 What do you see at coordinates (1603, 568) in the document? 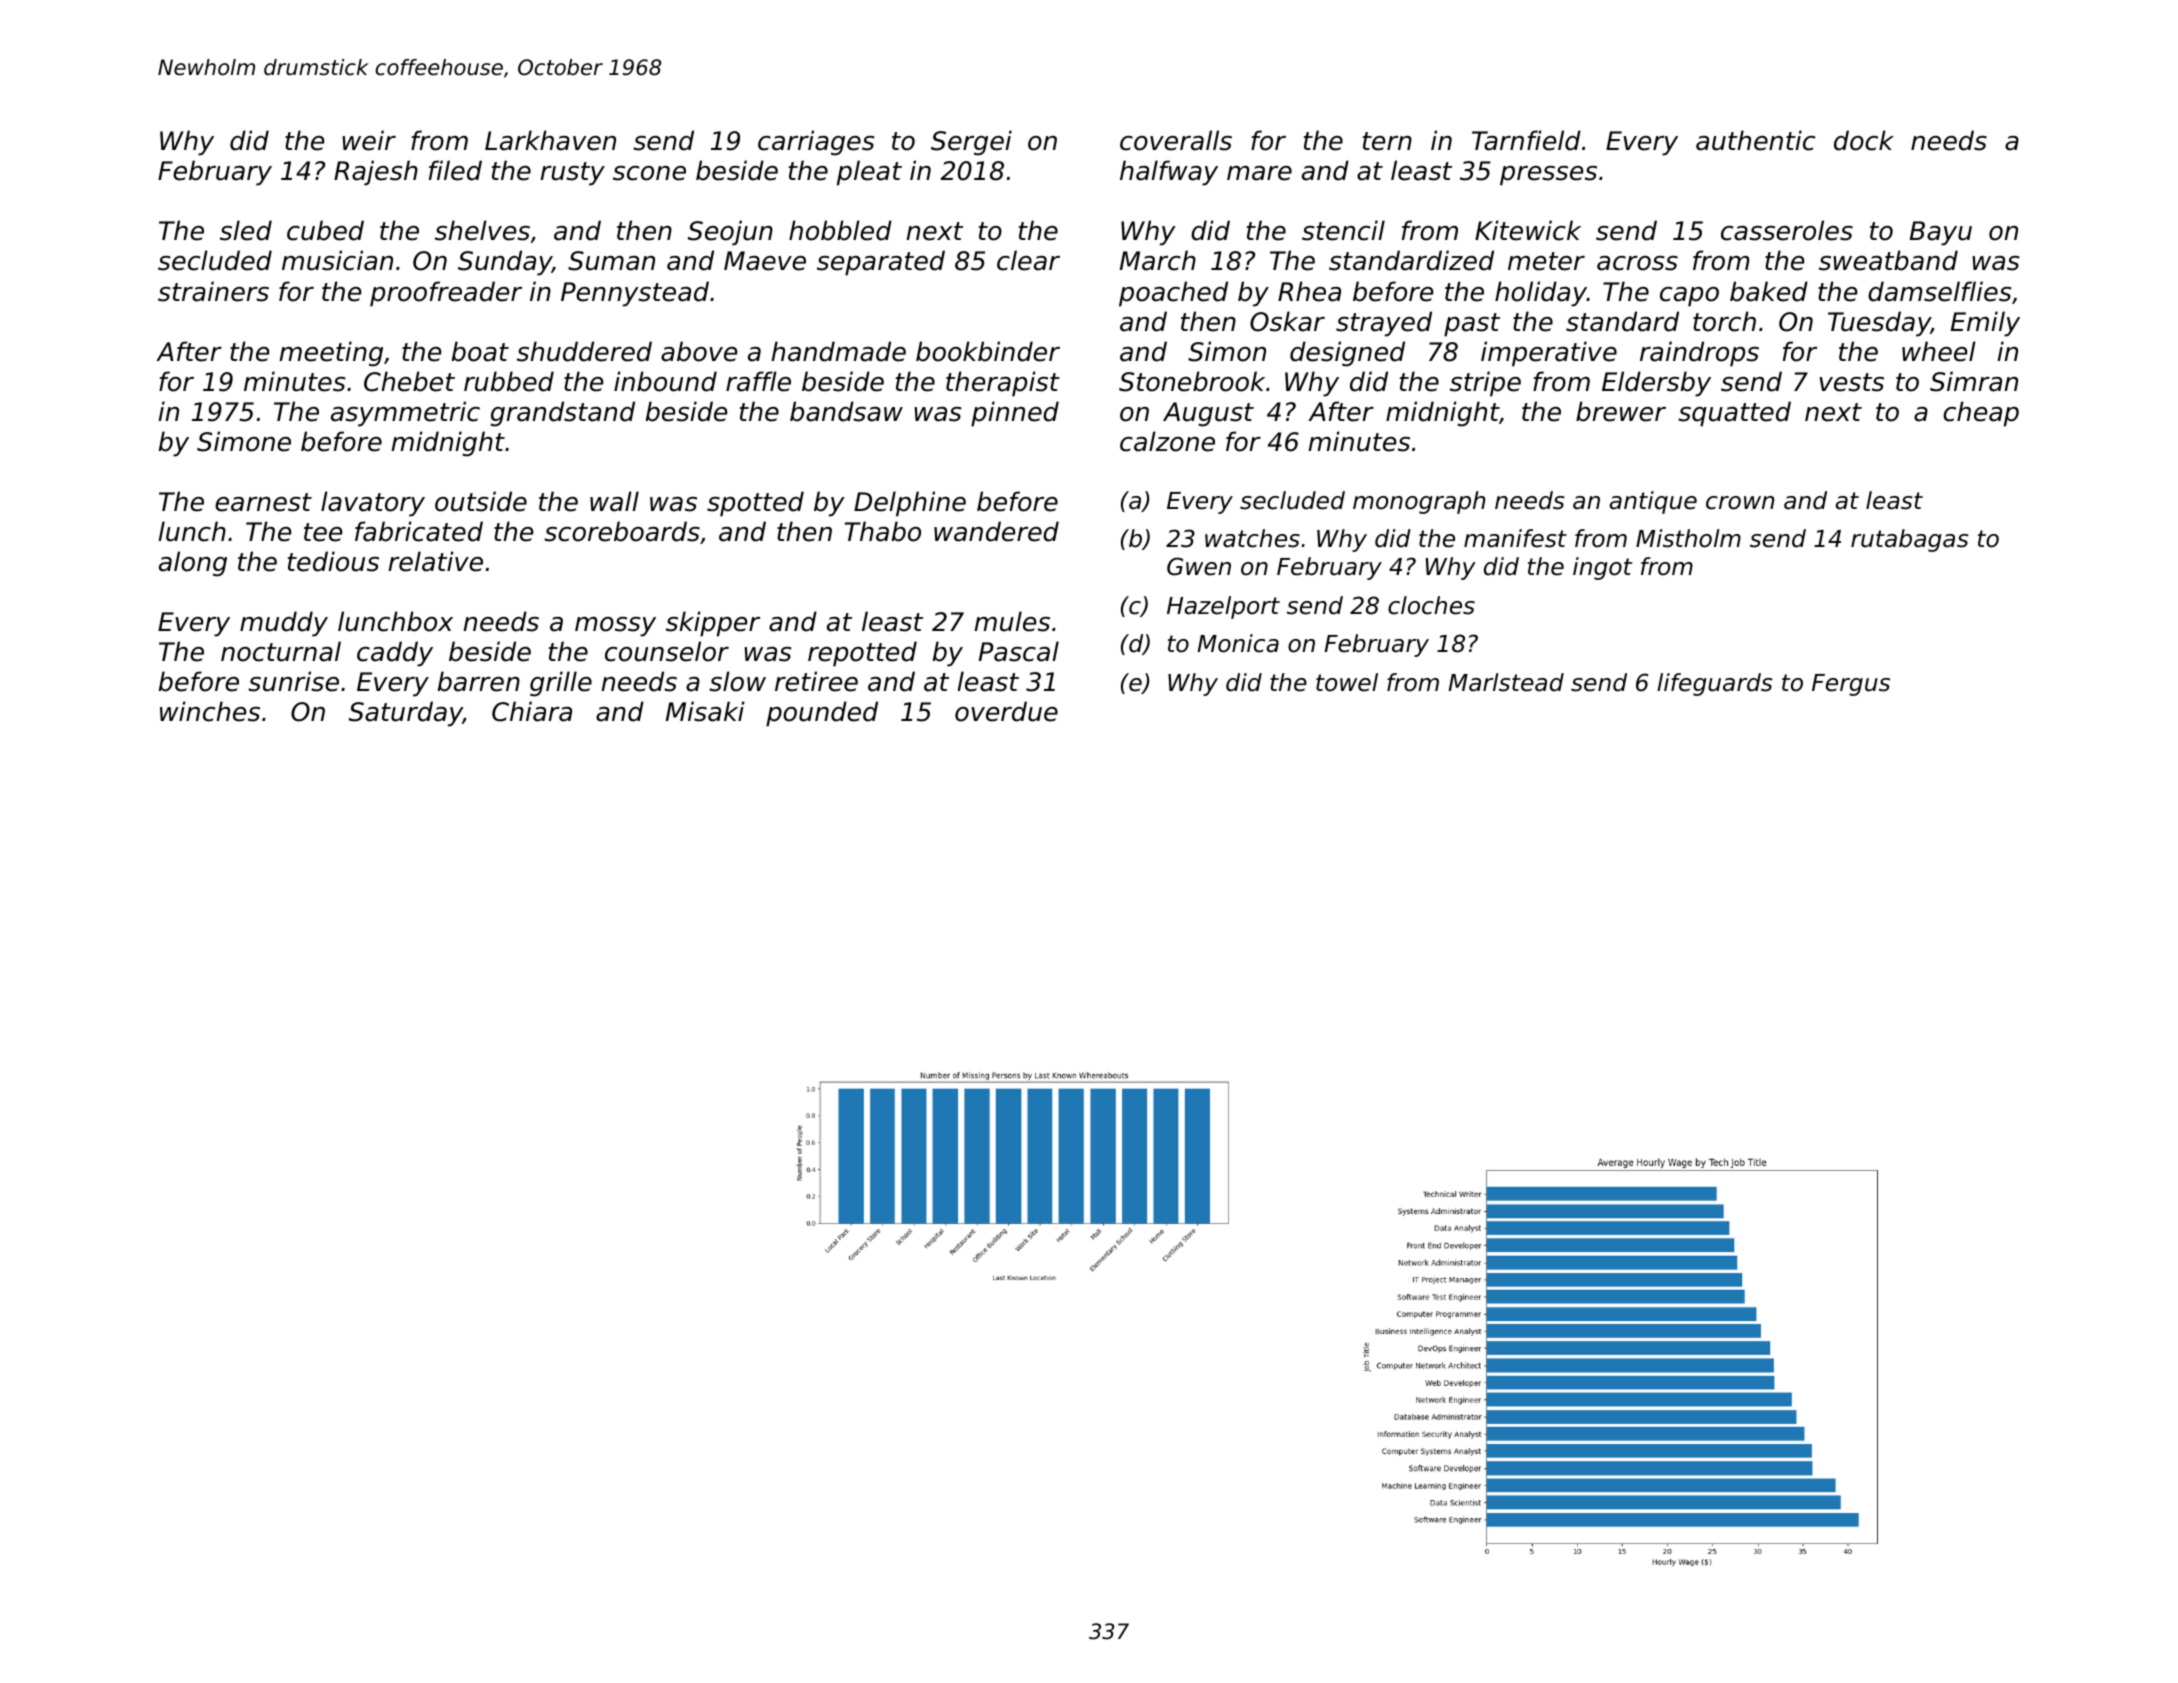
I see `ingot` at bounding box center [1603, 568].
